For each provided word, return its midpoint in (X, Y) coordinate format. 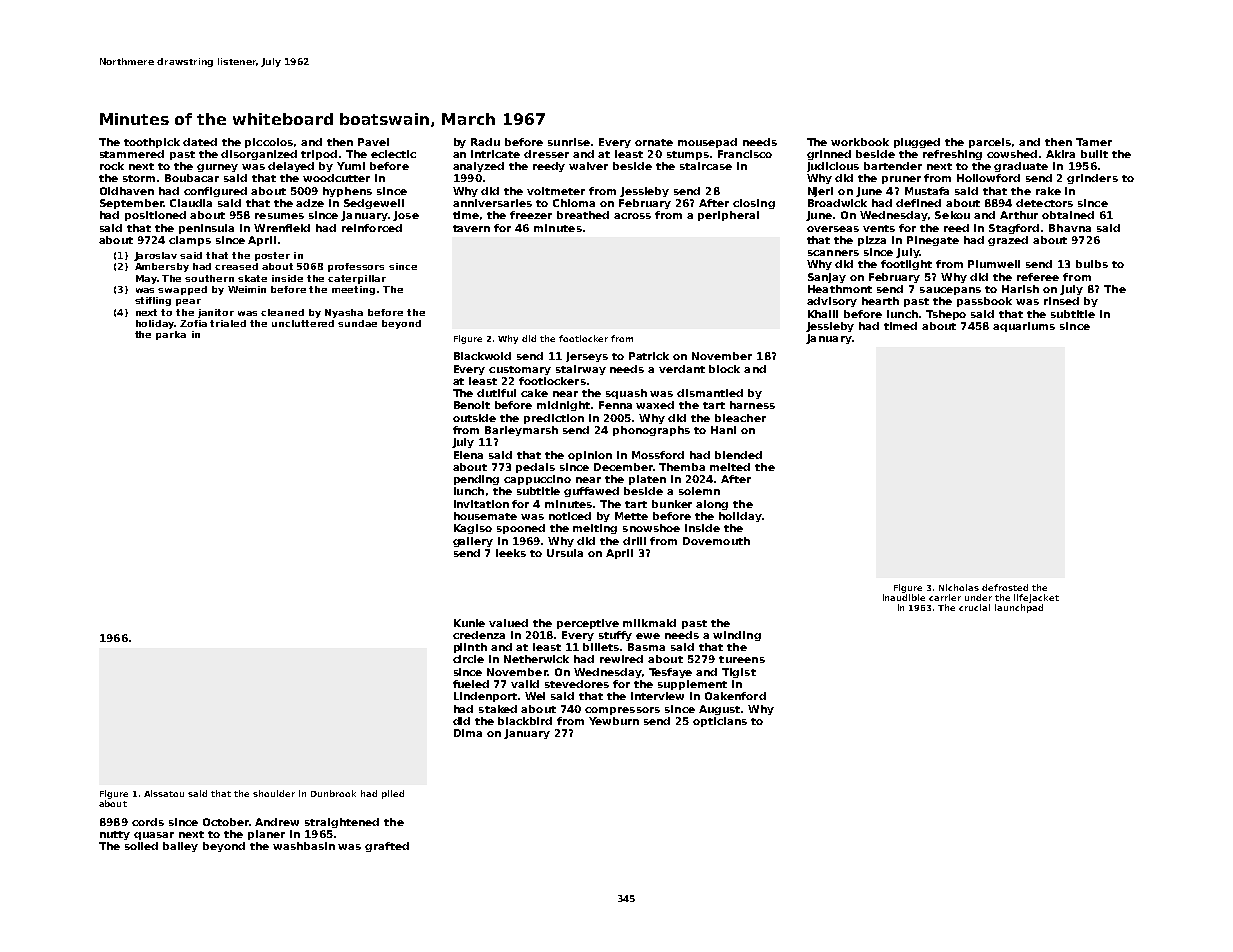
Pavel (373, 142)
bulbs (1092, 264)
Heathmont (840, 289)
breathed (583, 215)
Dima (468, 733)
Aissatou (164, 793)
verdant (682, 369)
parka (171, 335)
